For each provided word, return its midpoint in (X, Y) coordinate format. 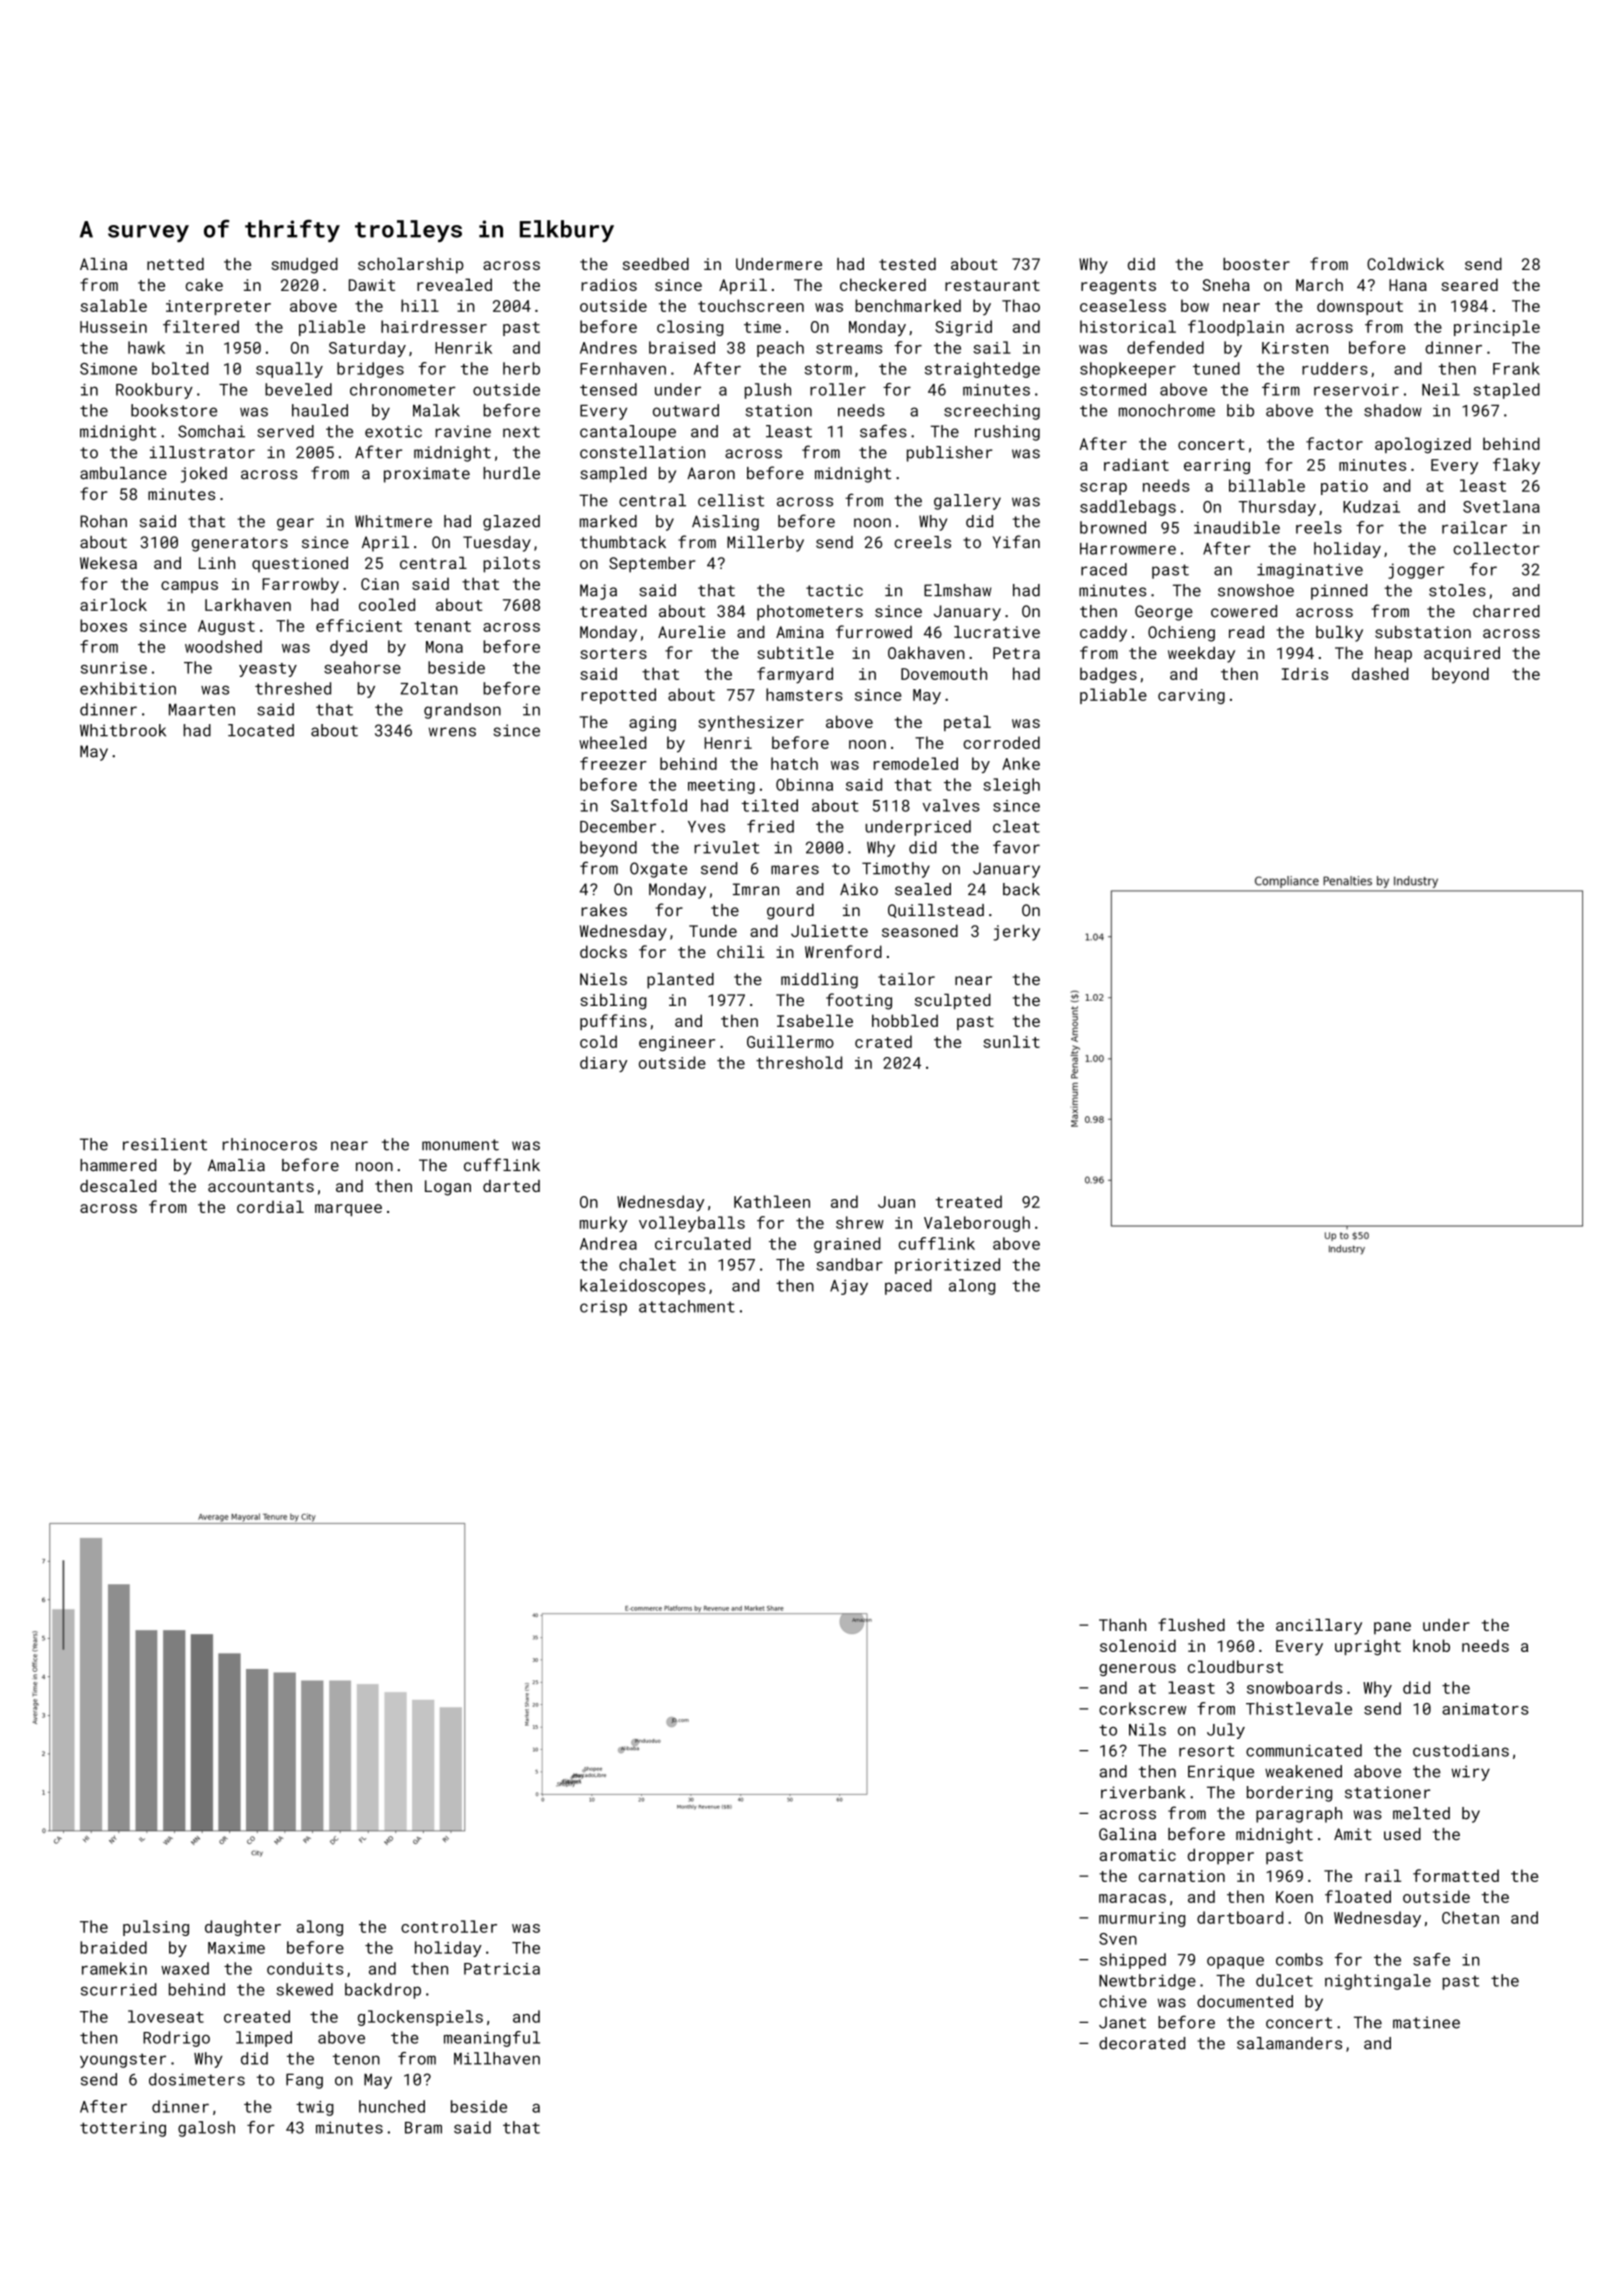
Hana (1408, 285)
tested (907, 264)
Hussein (113, 327)
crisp (603, 1308)
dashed (1380, 673)
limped (264, 2039)
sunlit (1011, 1041)
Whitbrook (123, 730)
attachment (687, 1306)
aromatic (1137, 1855)
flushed (1191, 1624)
